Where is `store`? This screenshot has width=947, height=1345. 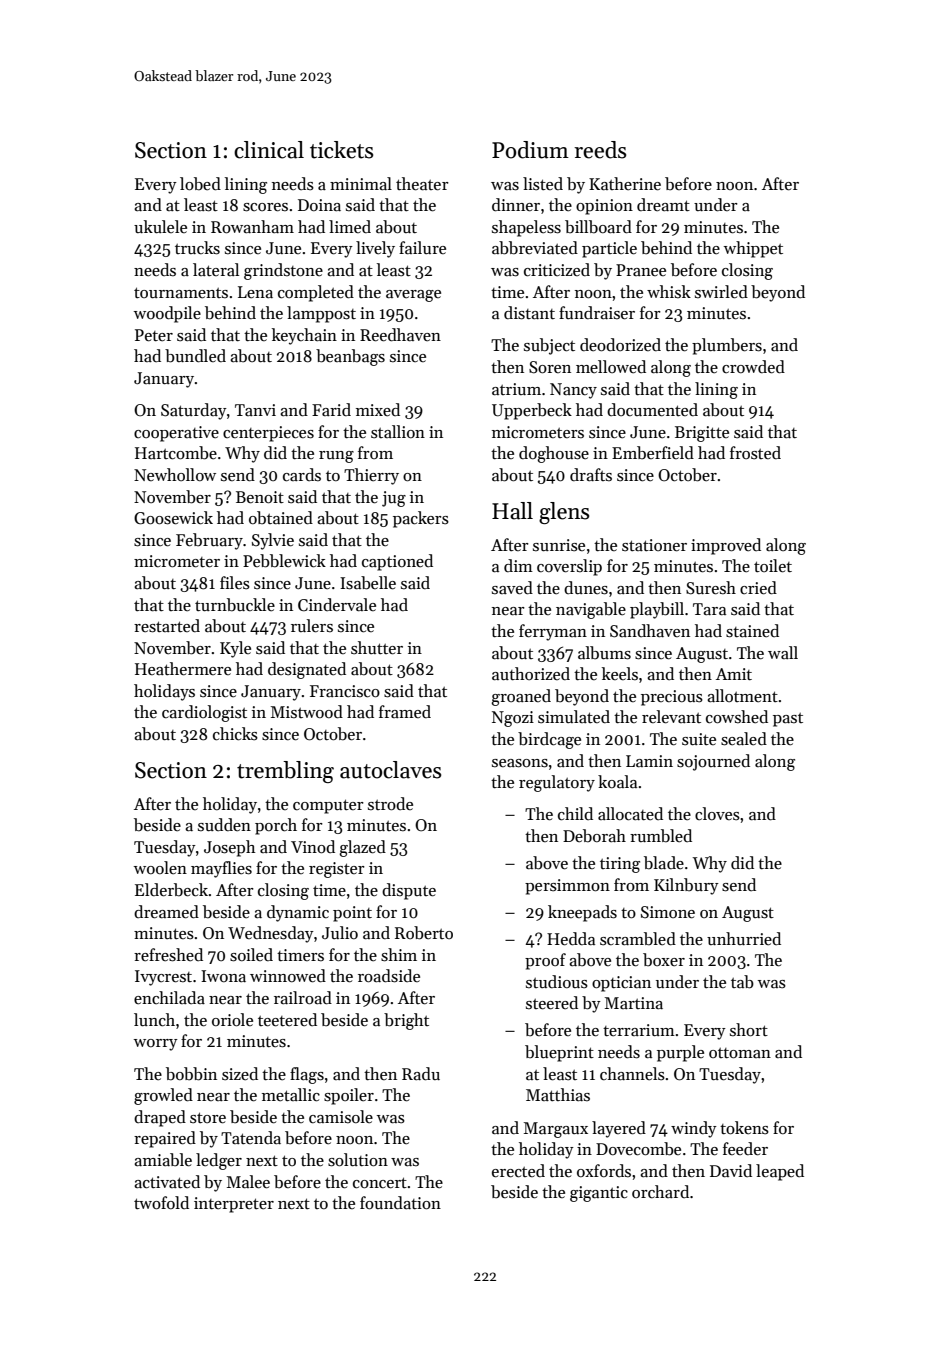
store is located at coordinates (208, 1118).
